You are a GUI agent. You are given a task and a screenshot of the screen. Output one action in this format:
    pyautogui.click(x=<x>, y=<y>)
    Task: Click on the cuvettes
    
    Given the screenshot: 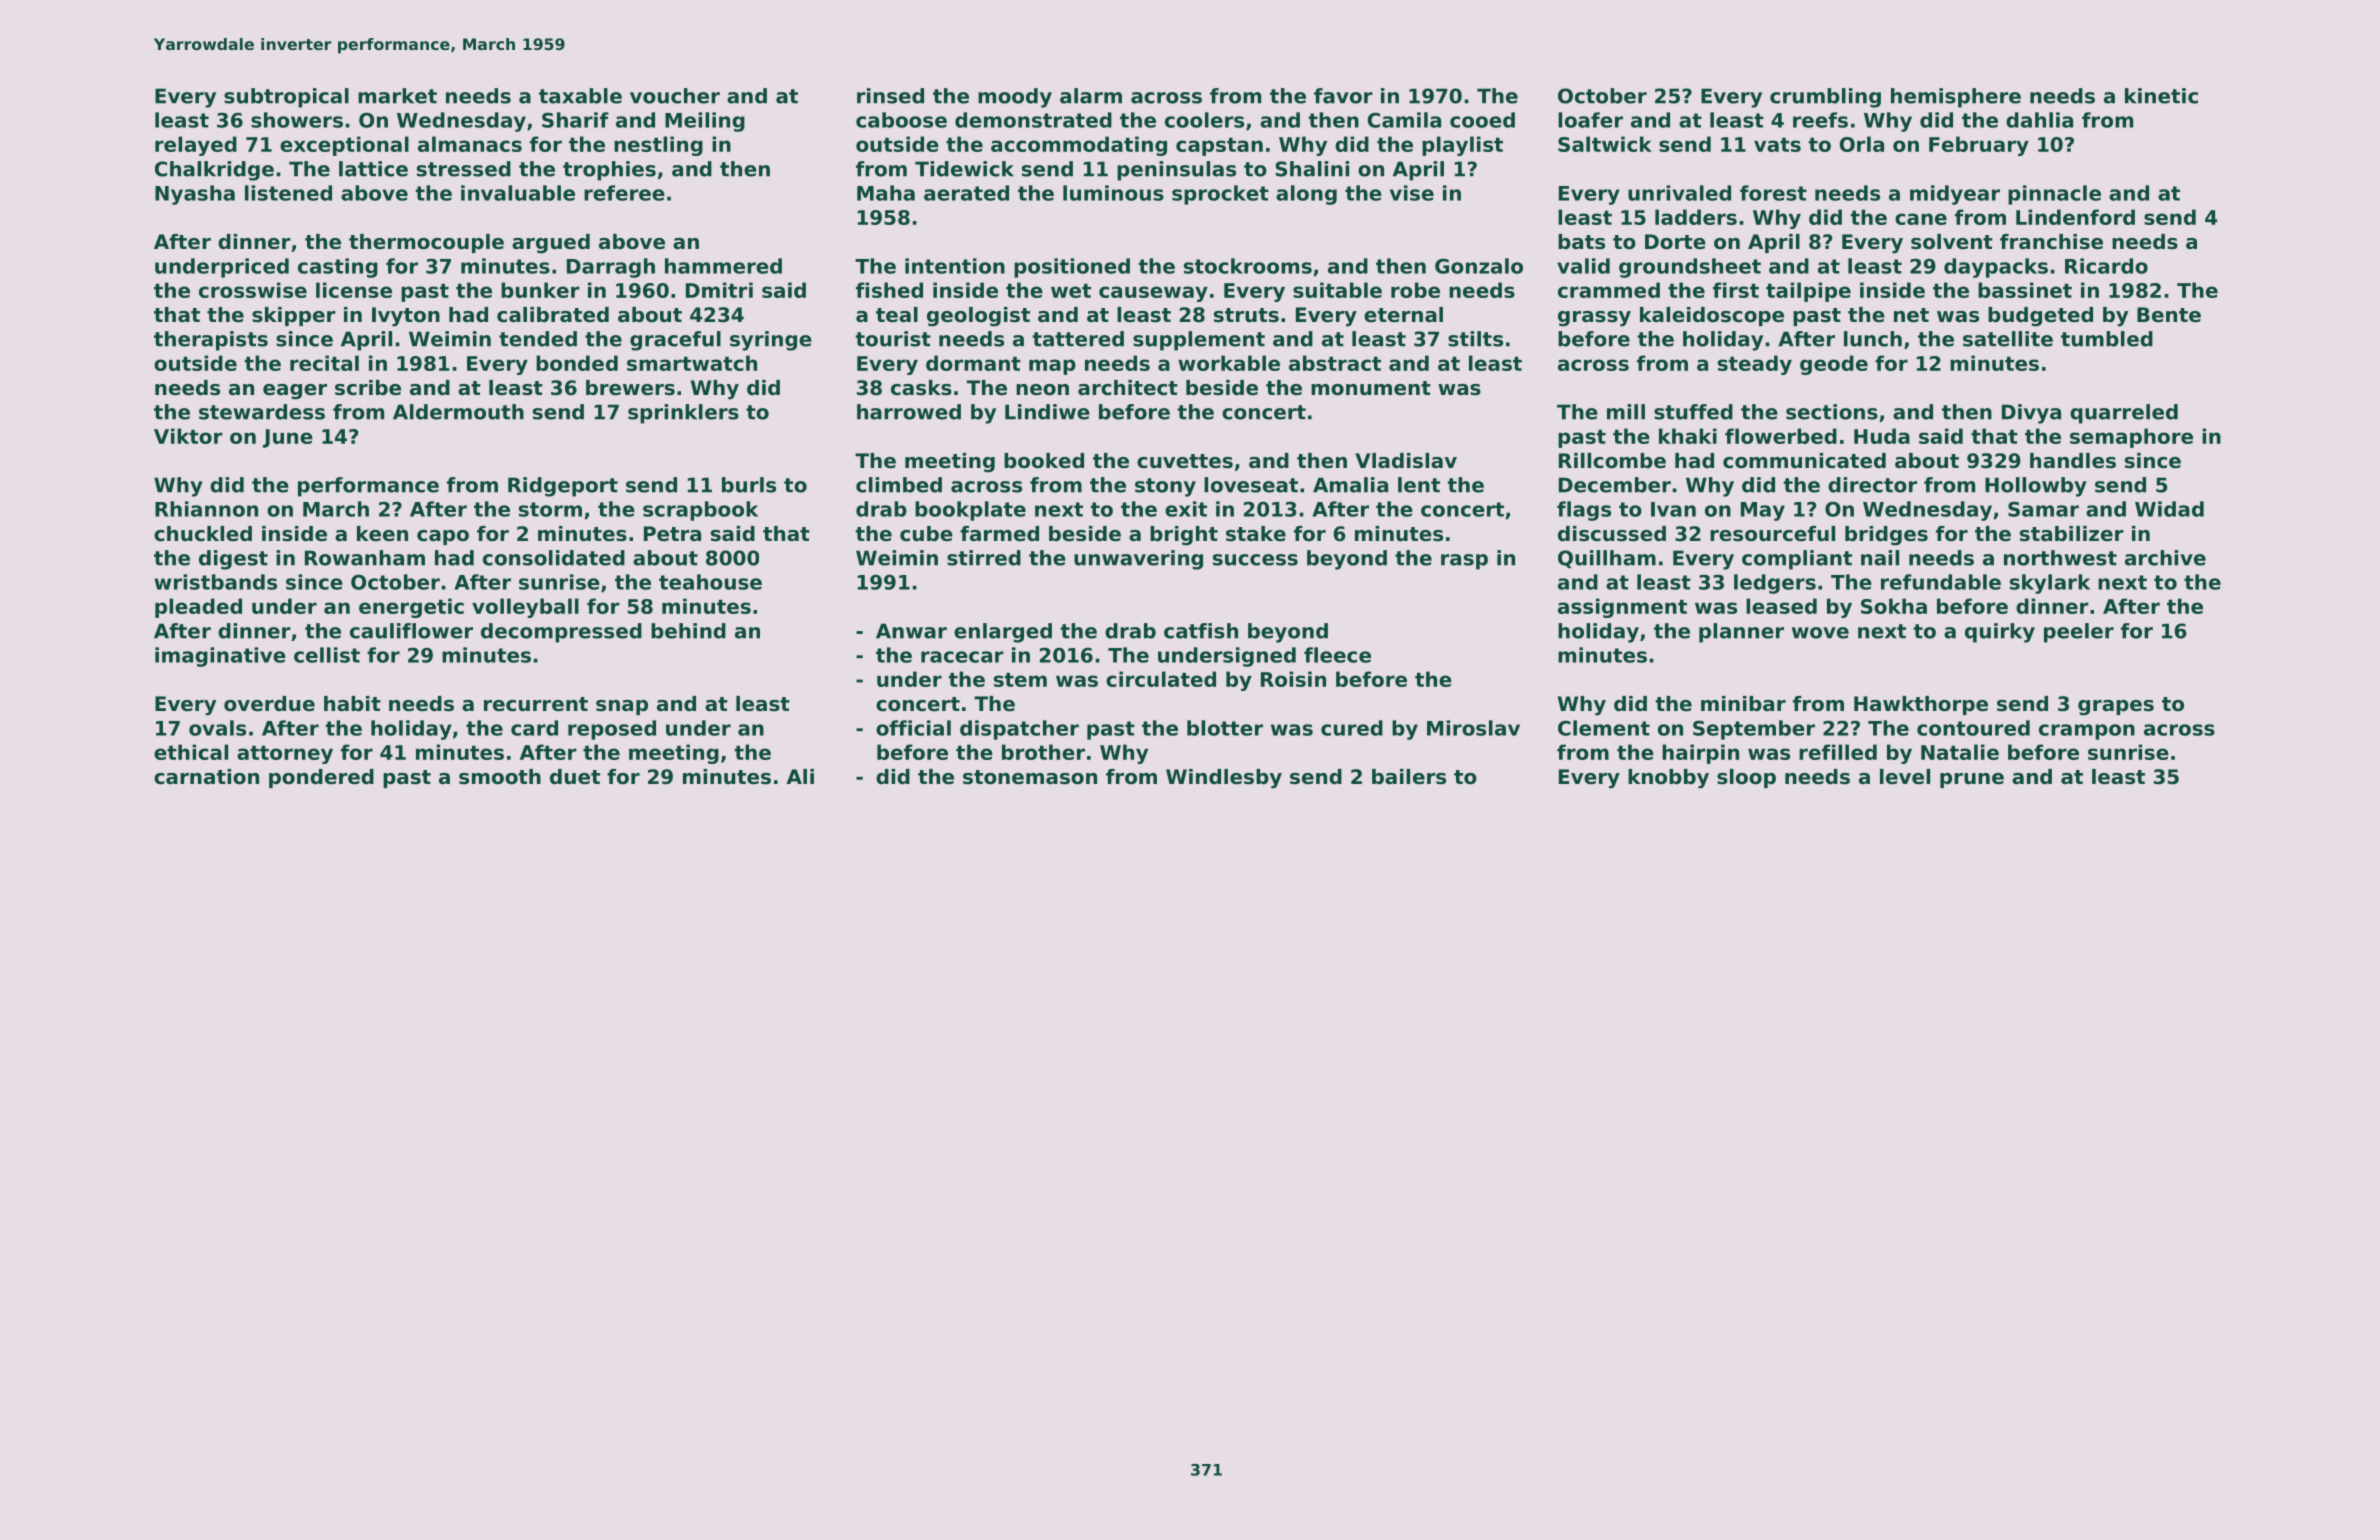 What is the action you would take?
    pyautogui.click(x=1185, y=461)
